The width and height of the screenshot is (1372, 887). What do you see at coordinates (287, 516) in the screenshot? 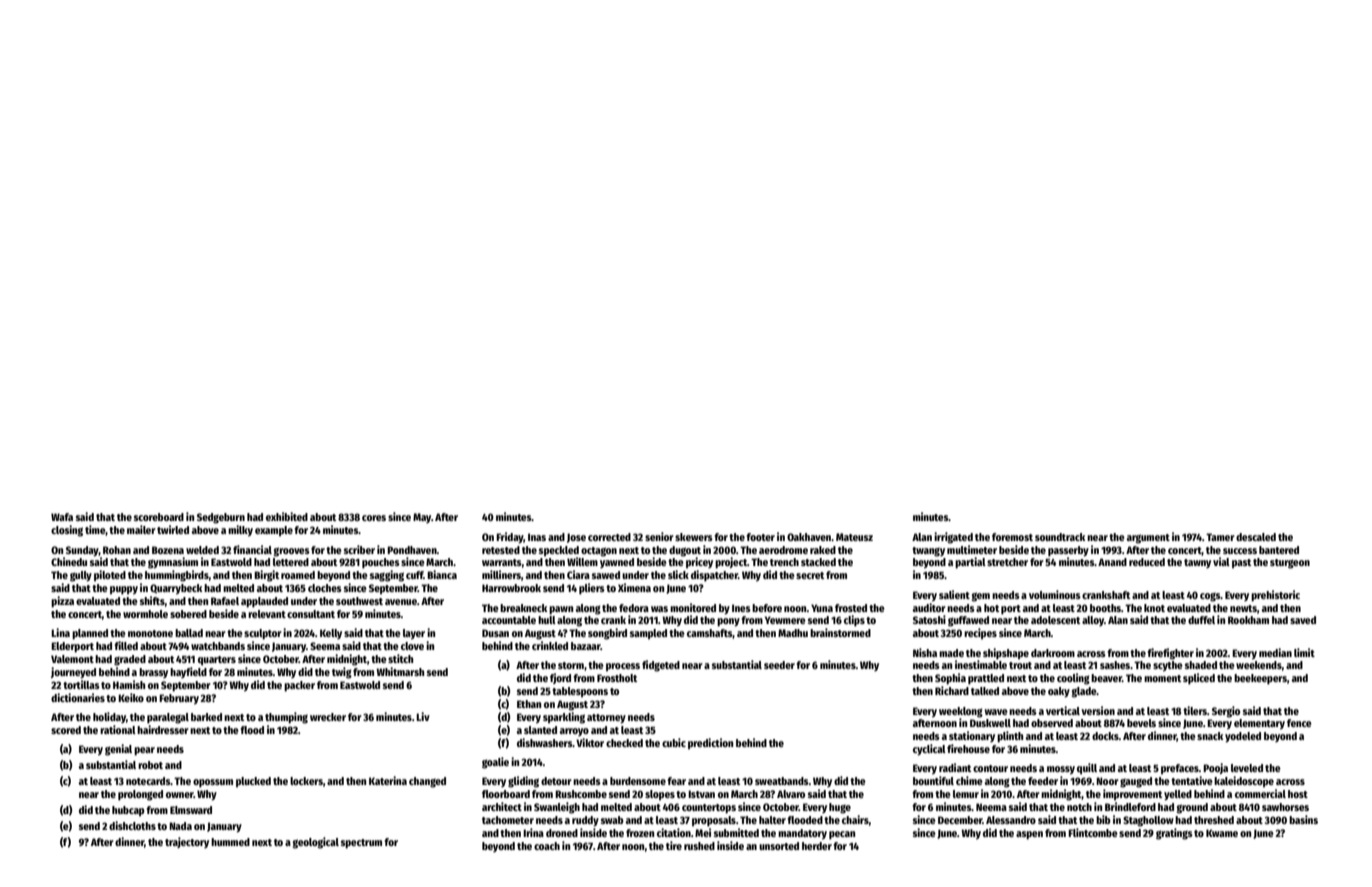
I see `exhibited` at bounding box center [287, 516].
